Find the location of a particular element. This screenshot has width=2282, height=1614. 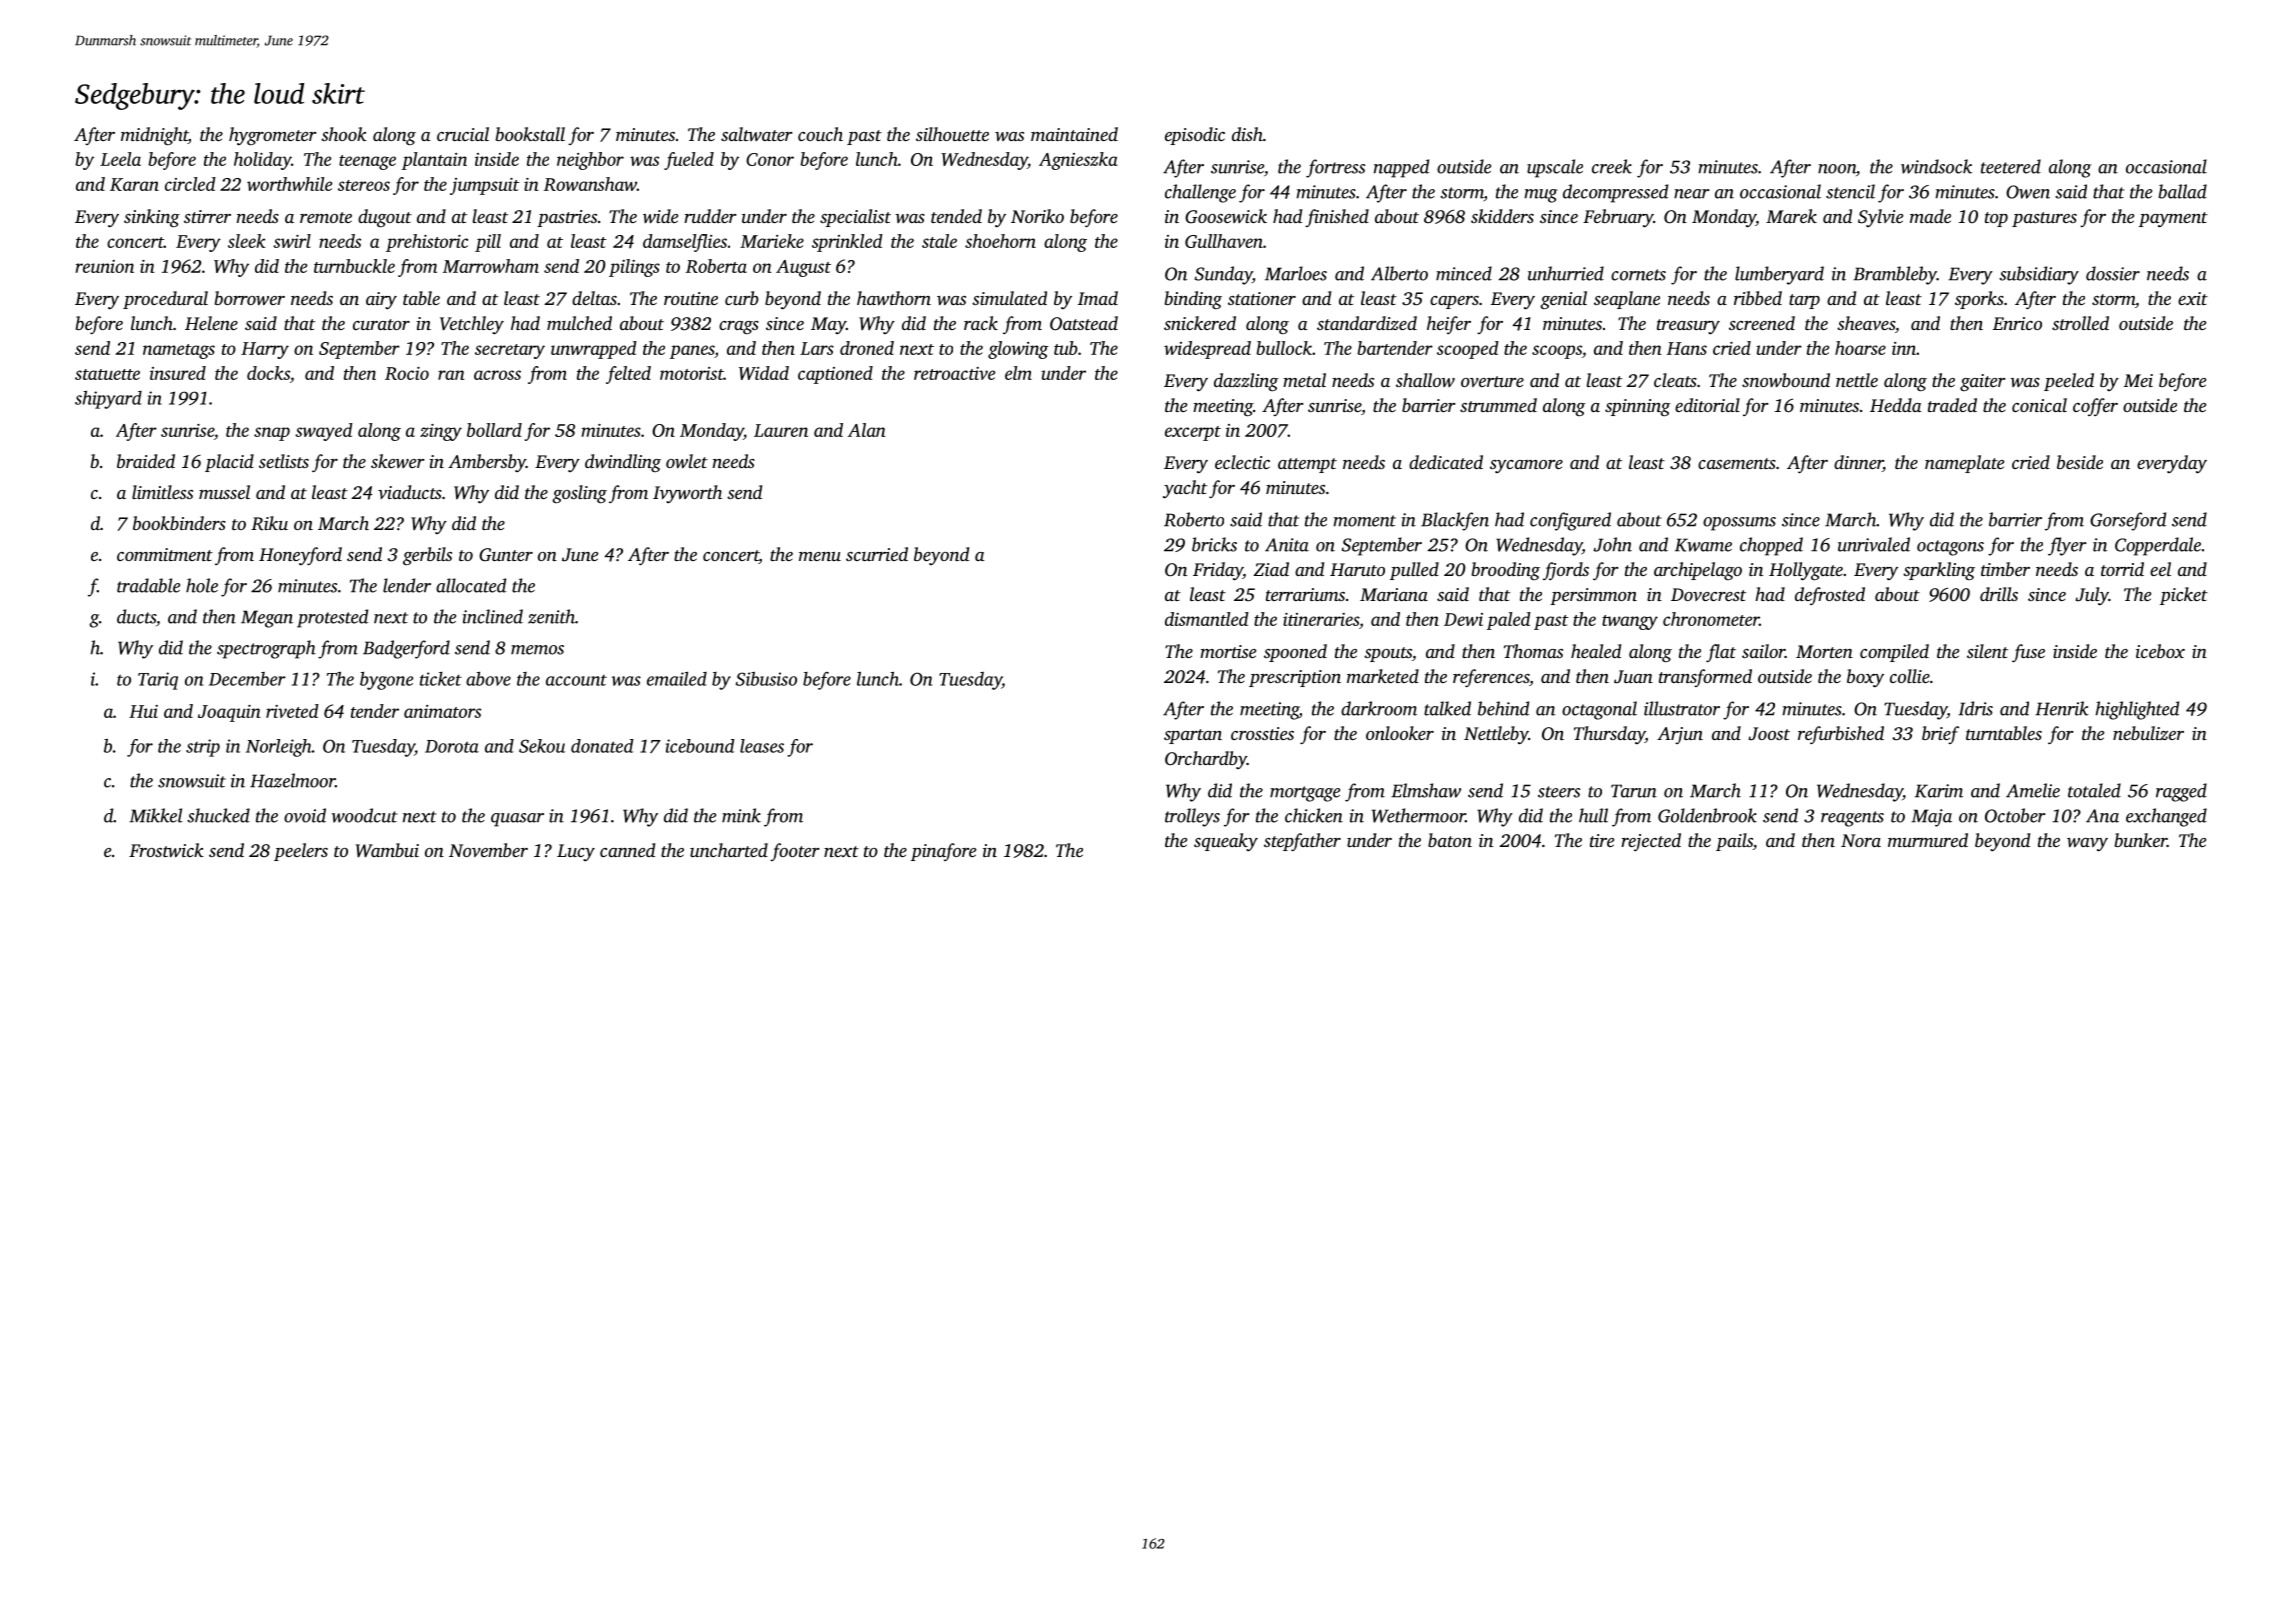

shook is located at coordinates (344, 134).
